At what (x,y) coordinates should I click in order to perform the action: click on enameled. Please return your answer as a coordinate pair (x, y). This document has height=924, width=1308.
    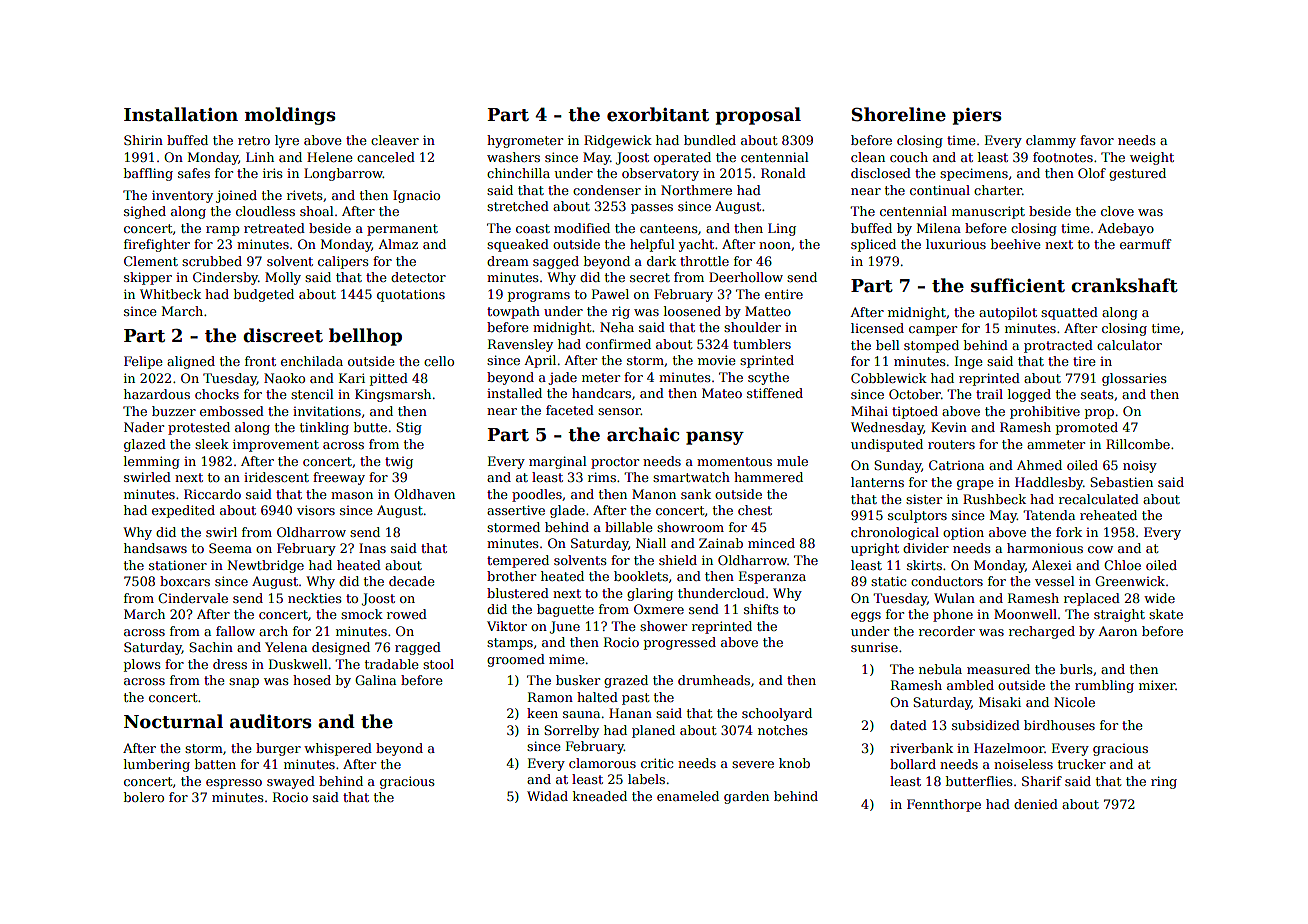
    Looking at the image, I should click on (688, 796).
